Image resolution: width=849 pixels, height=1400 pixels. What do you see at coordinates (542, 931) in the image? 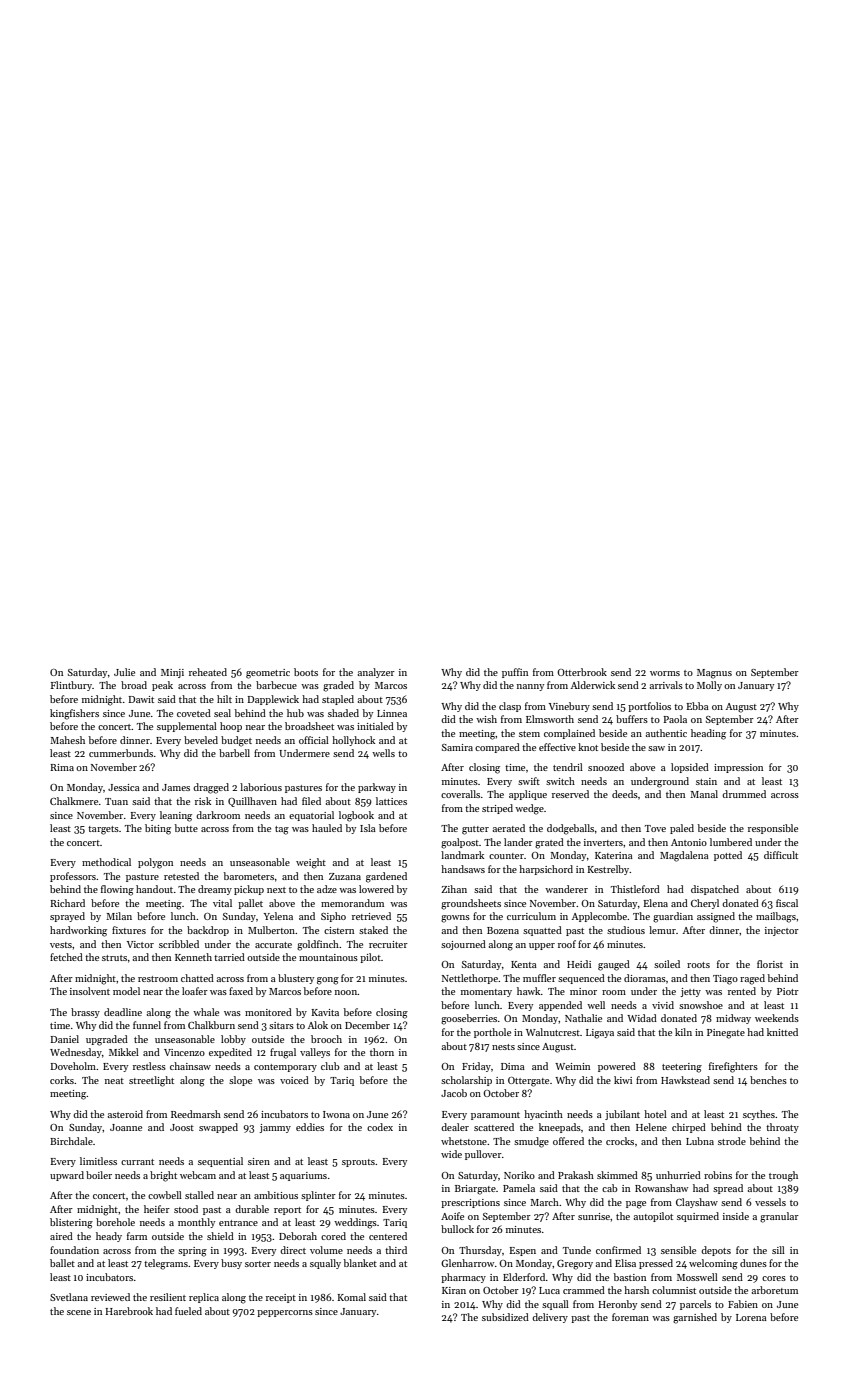
I see `squatted` at bounding box center [542, 931].
